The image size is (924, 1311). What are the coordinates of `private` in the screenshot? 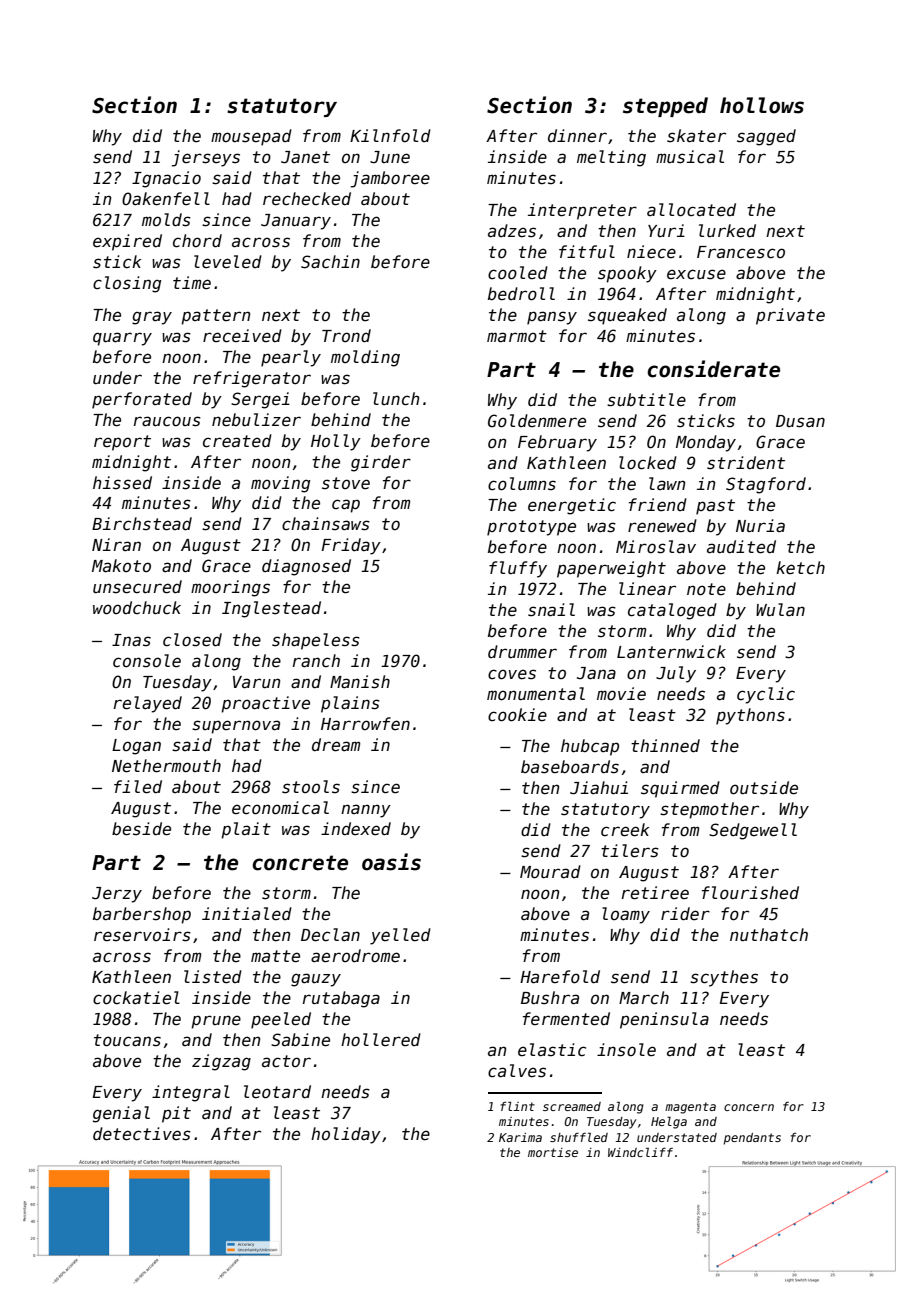 It's located at (790, 316).
